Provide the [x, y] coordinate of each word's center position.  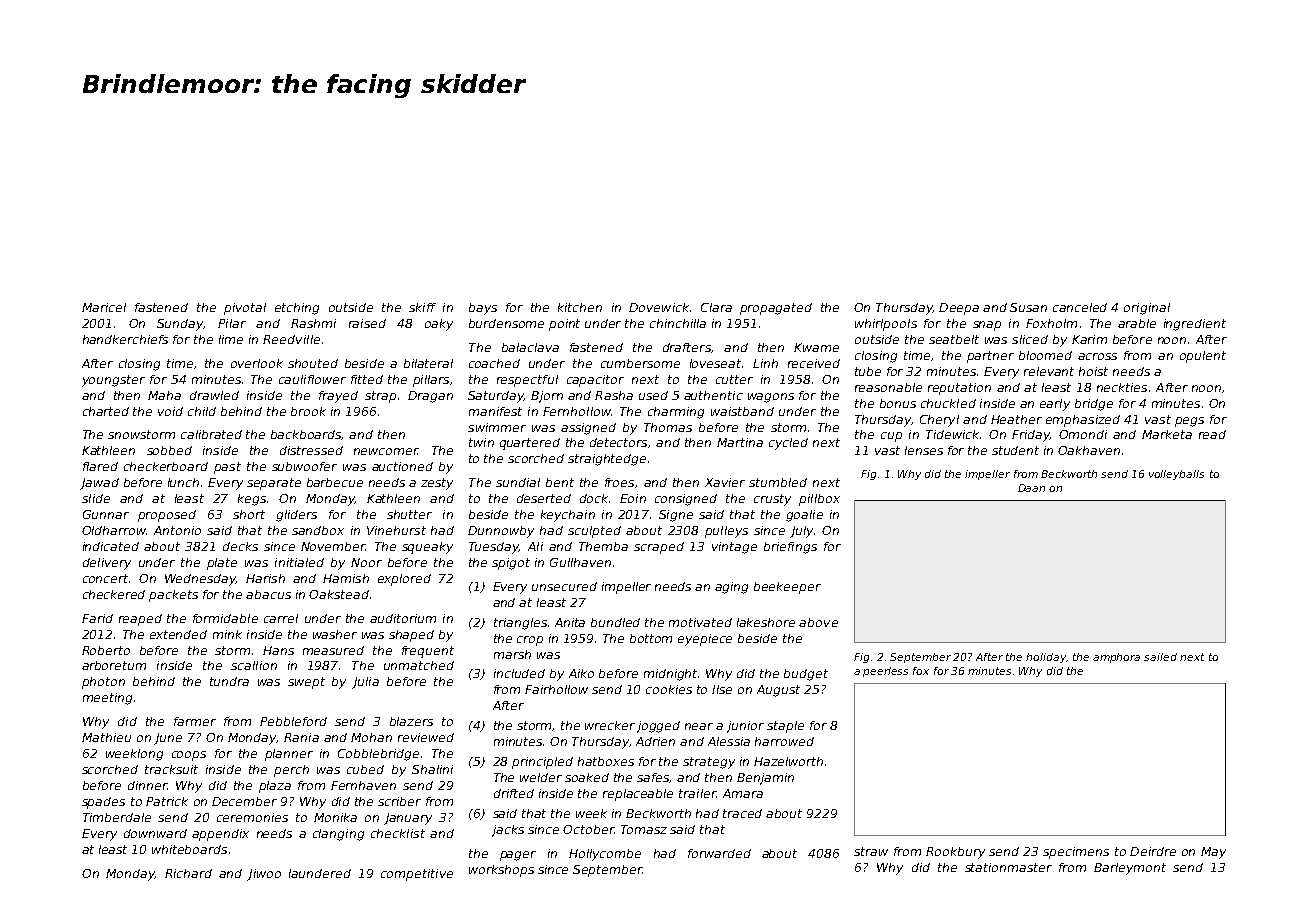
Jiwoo [264, 875]
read [1212, 434]
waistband [742, 411]
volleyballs [1176, 475]
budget [806, 675]
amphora [1116, 658]
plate [222, 564]
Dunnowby [501, 532]
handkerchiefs [125, 339]
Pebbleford [293, 721]
